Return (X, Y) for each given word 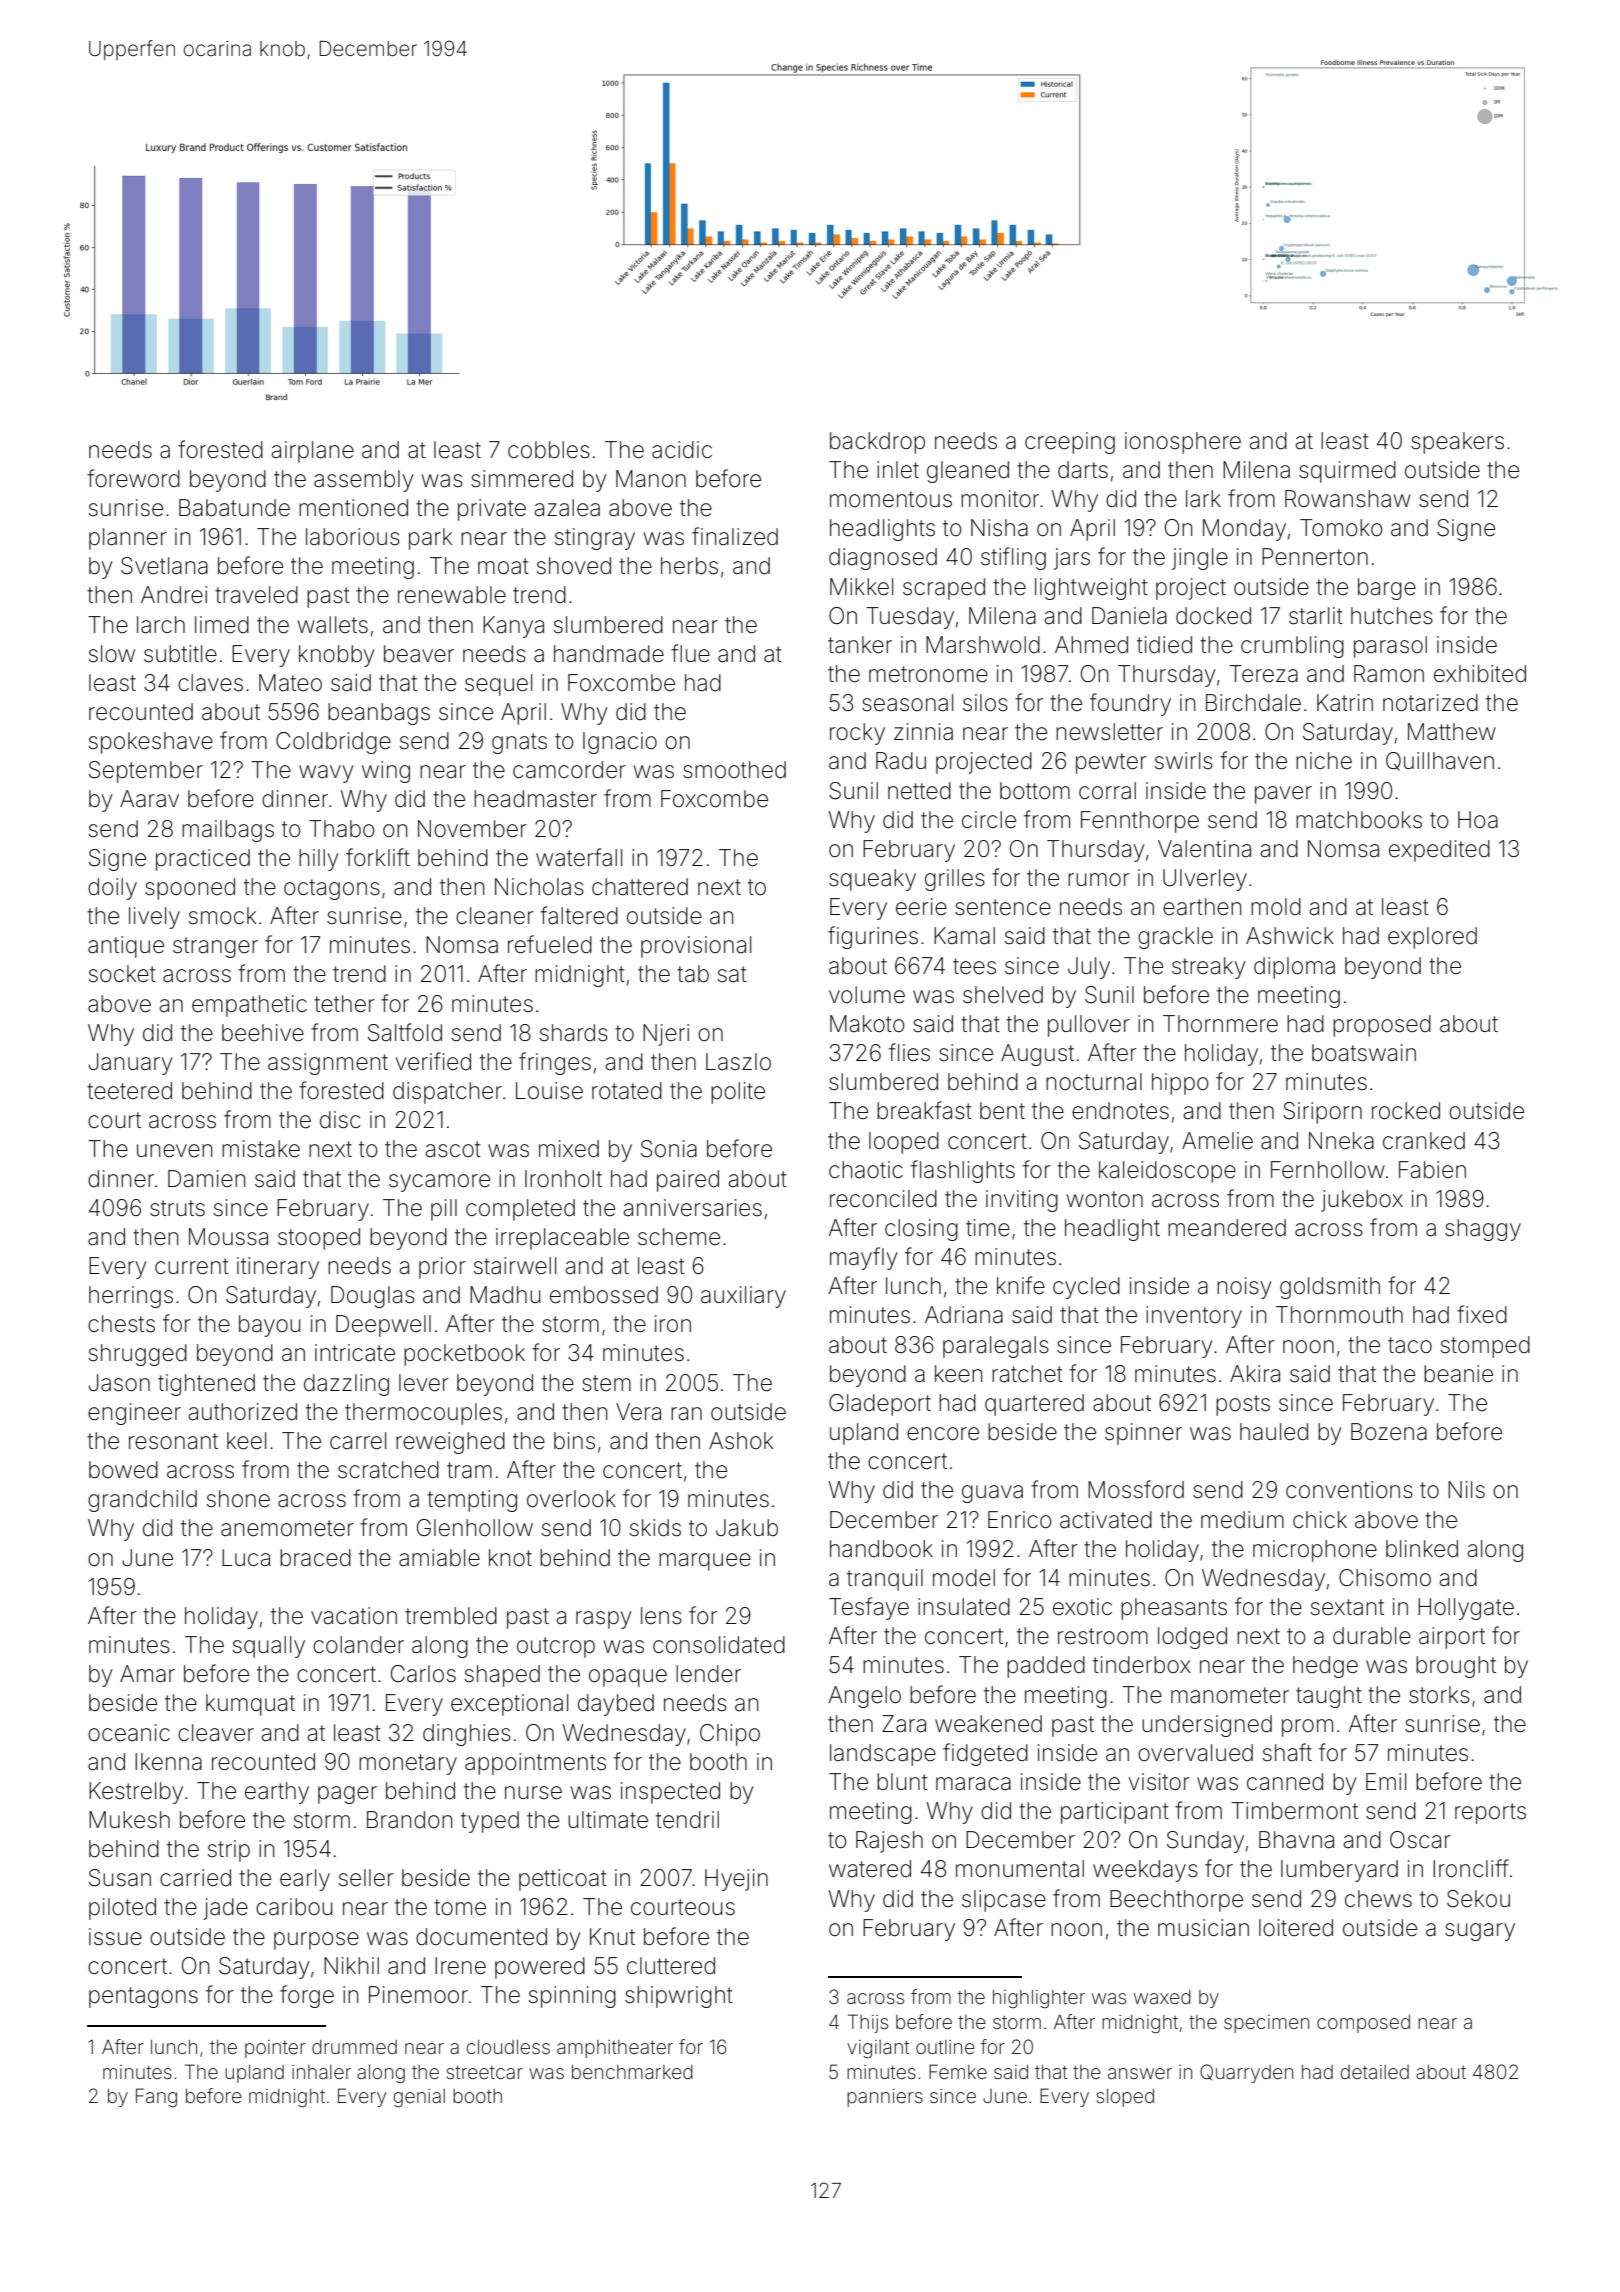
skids (655, 1528)
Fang (156, 2097)
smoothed (734, 770)
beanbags (379, 714)
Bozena (1389, 1432)
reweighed (450, 1443)
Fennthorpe (1140, 822)
